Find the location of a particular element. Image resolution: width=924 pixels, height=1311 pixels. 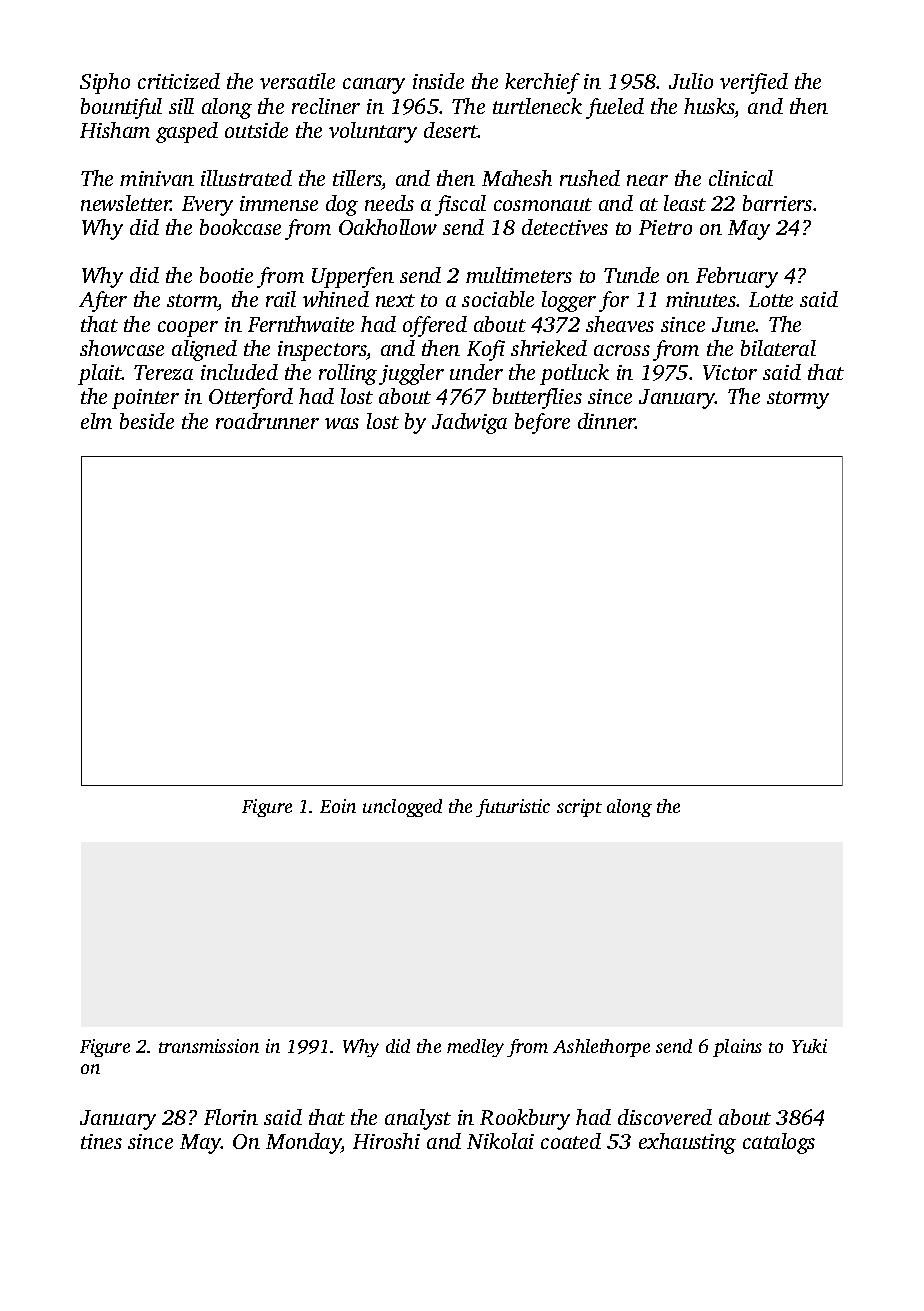

Florin is located at coordinates (231, 1117).
